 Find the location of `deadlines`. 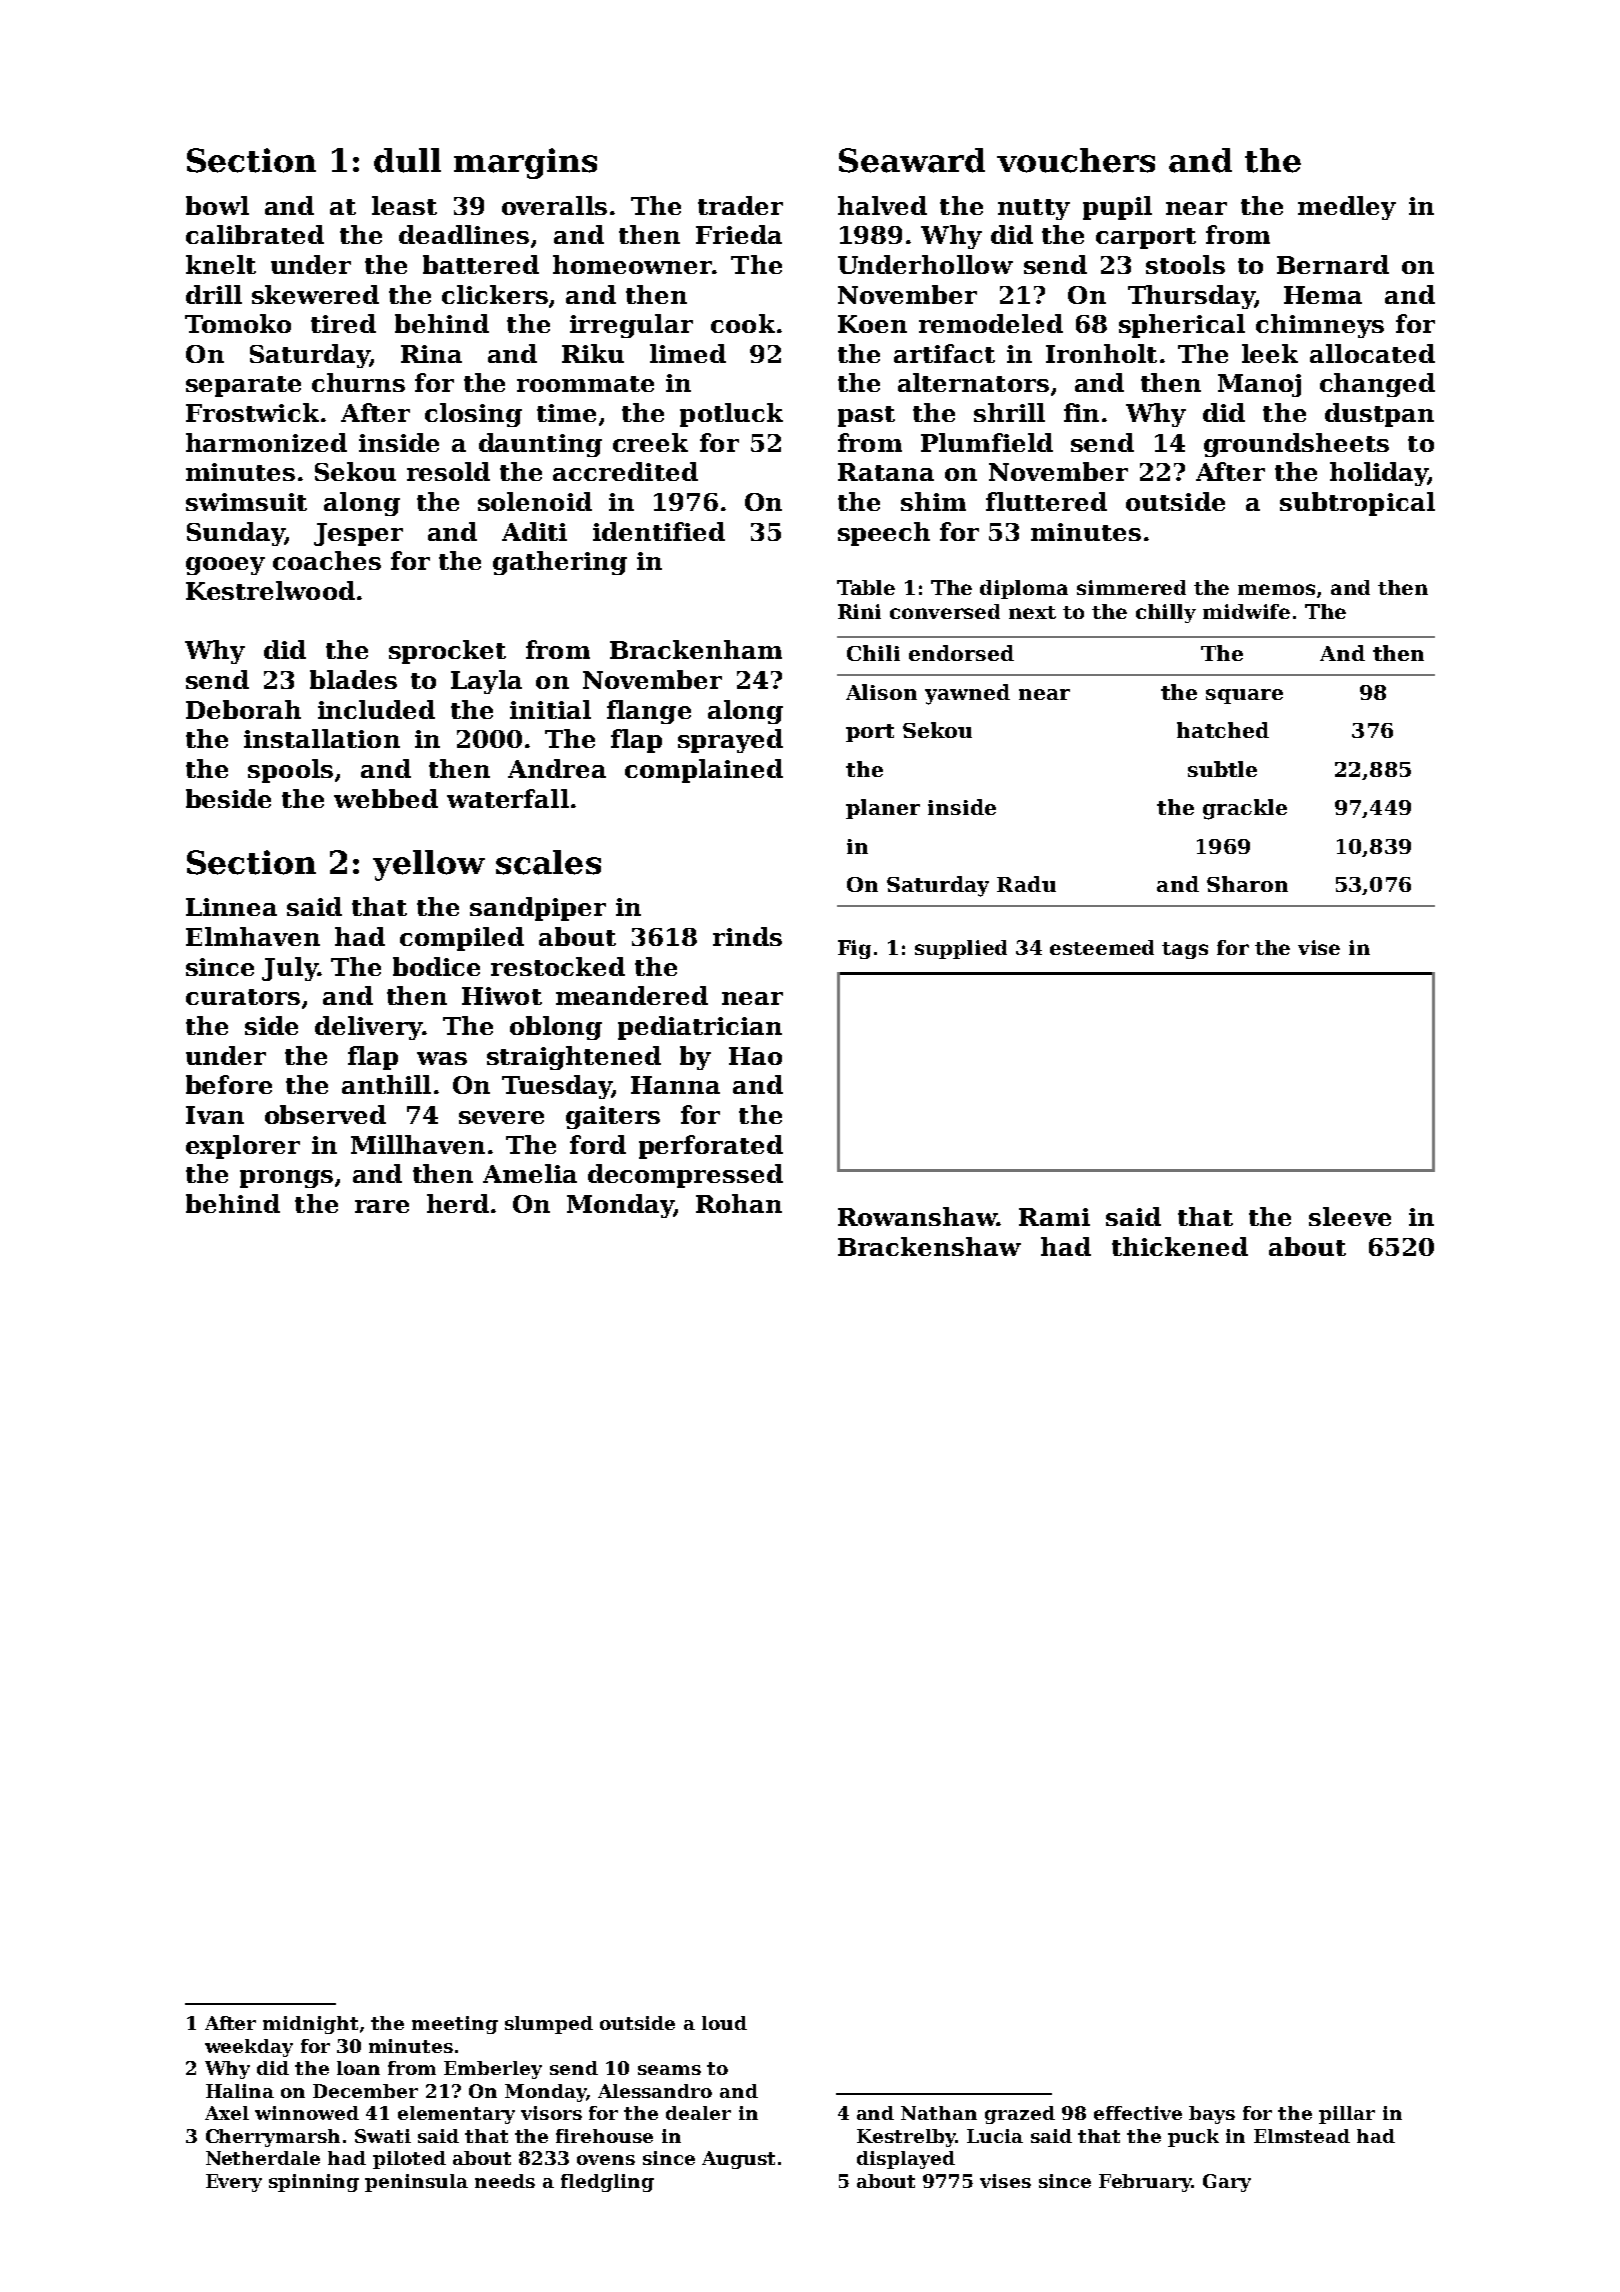

deadlines is located at coordinates (464, 234).
